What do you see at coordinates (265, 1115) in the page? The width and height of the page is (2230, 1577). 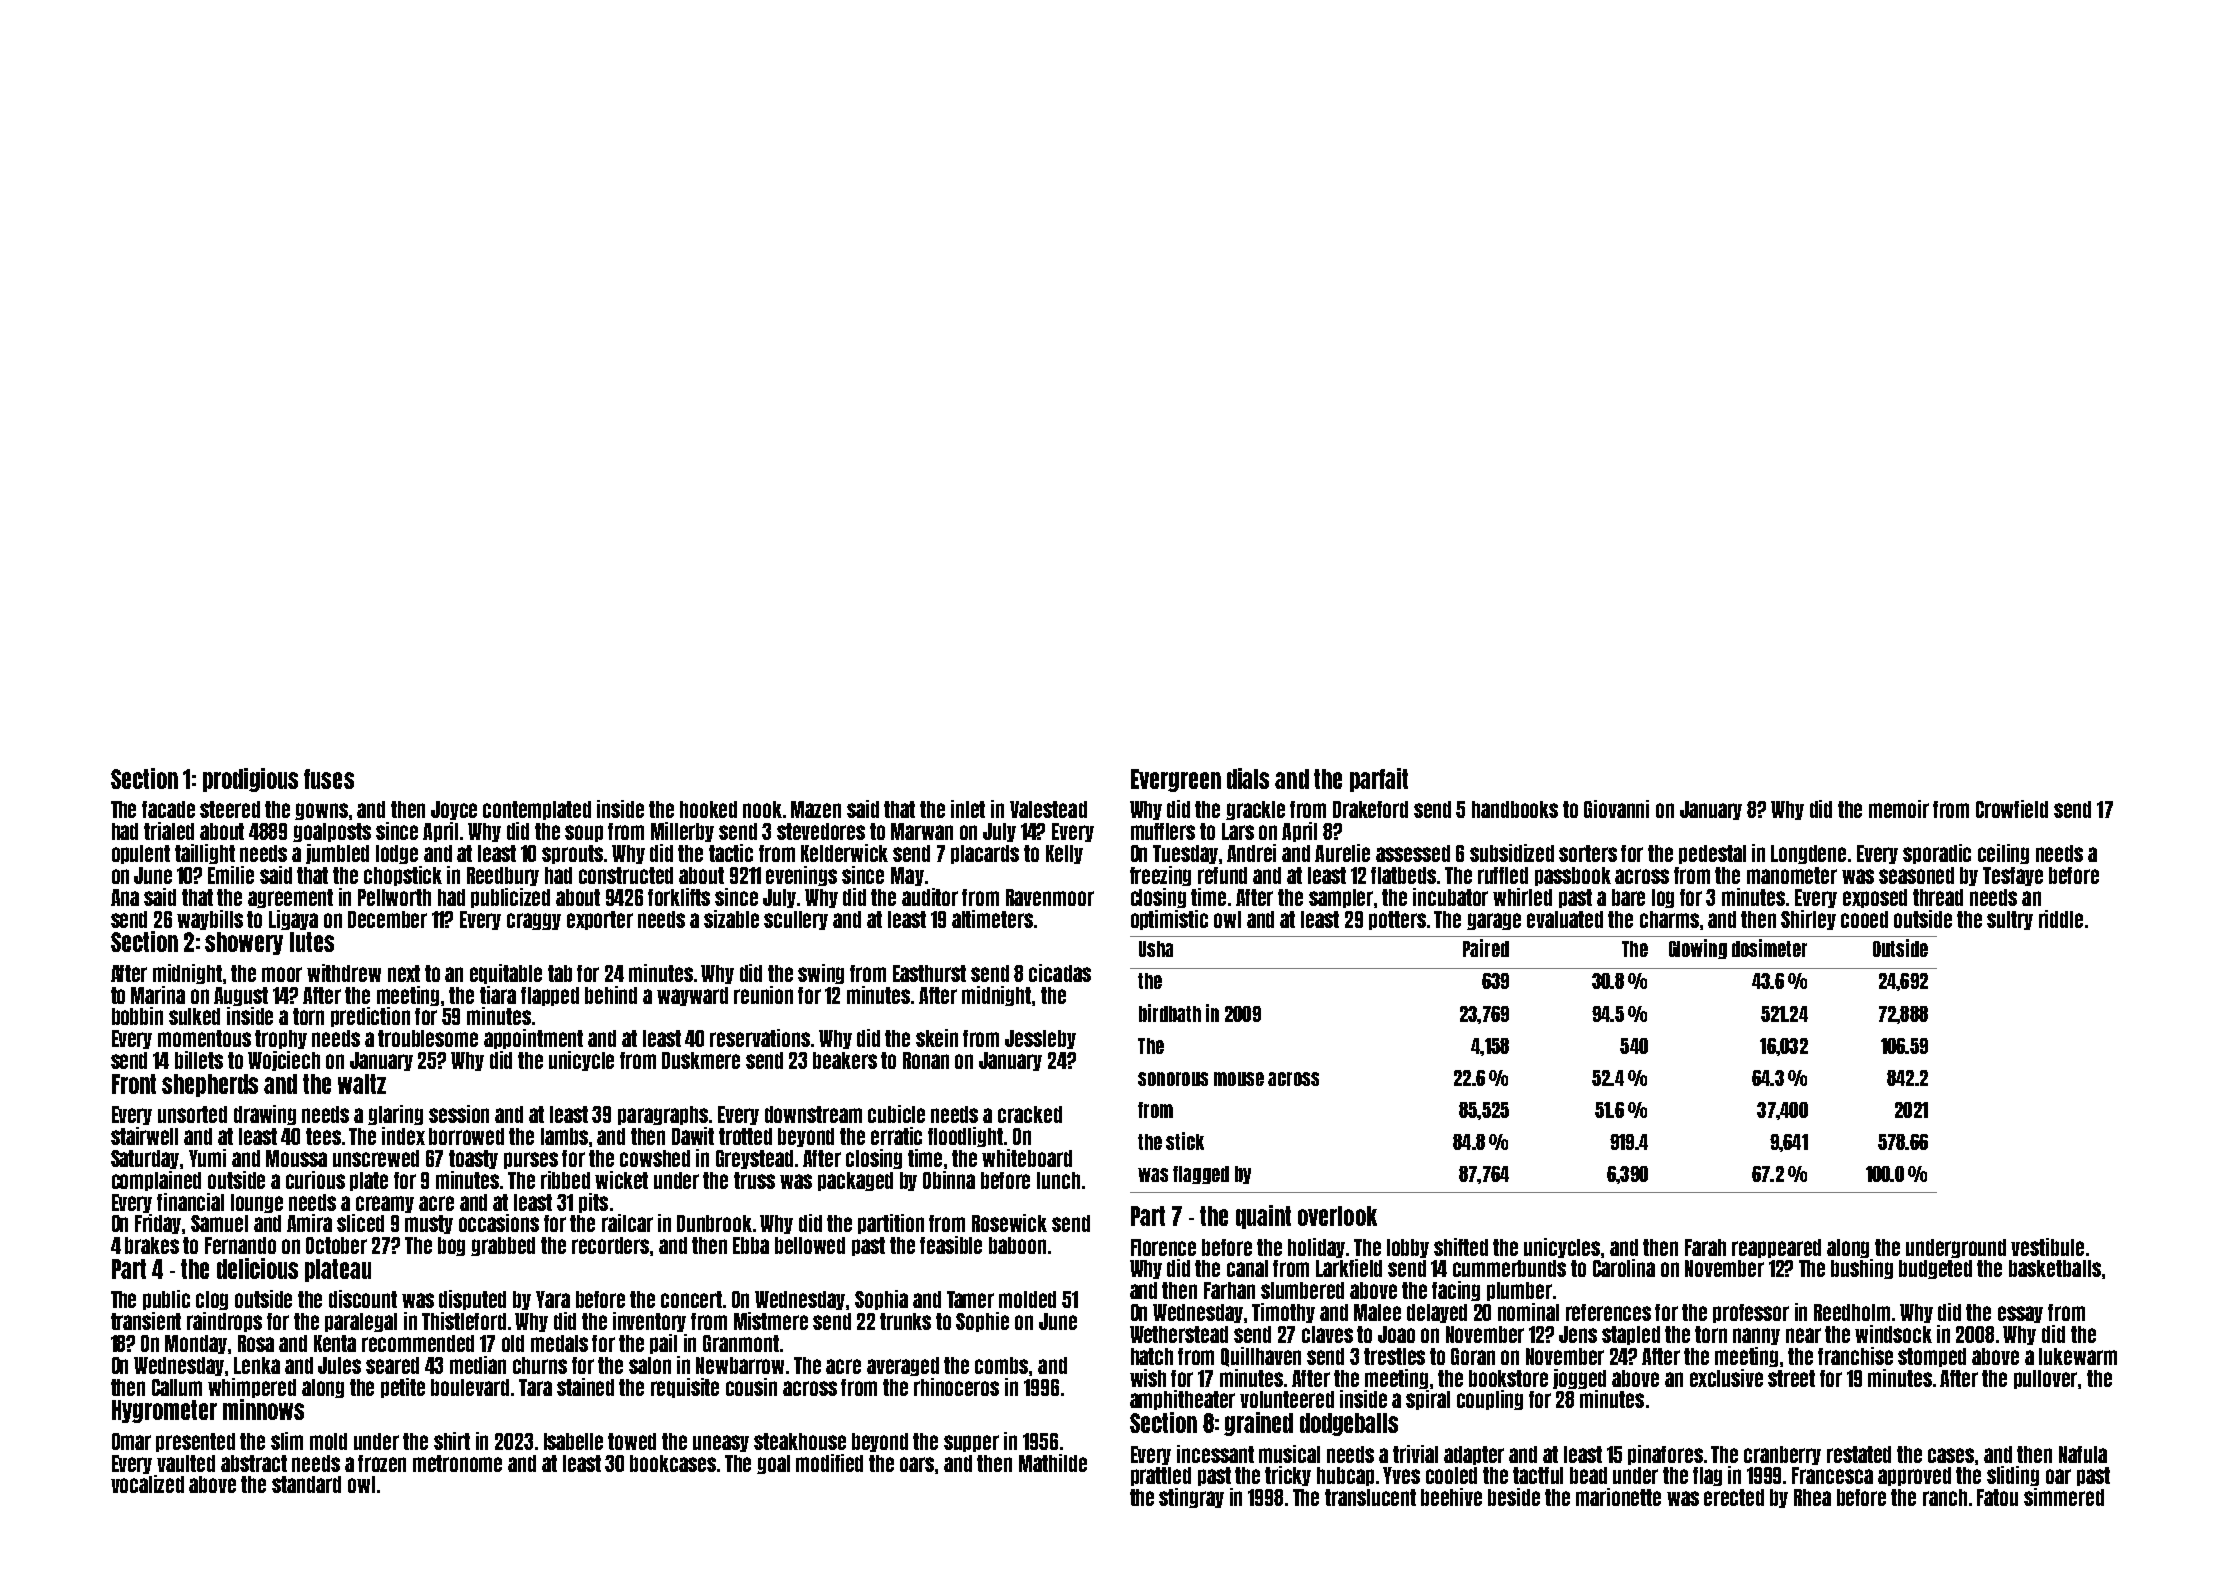 I see `drawing` at bounding box center [265, 1115].
